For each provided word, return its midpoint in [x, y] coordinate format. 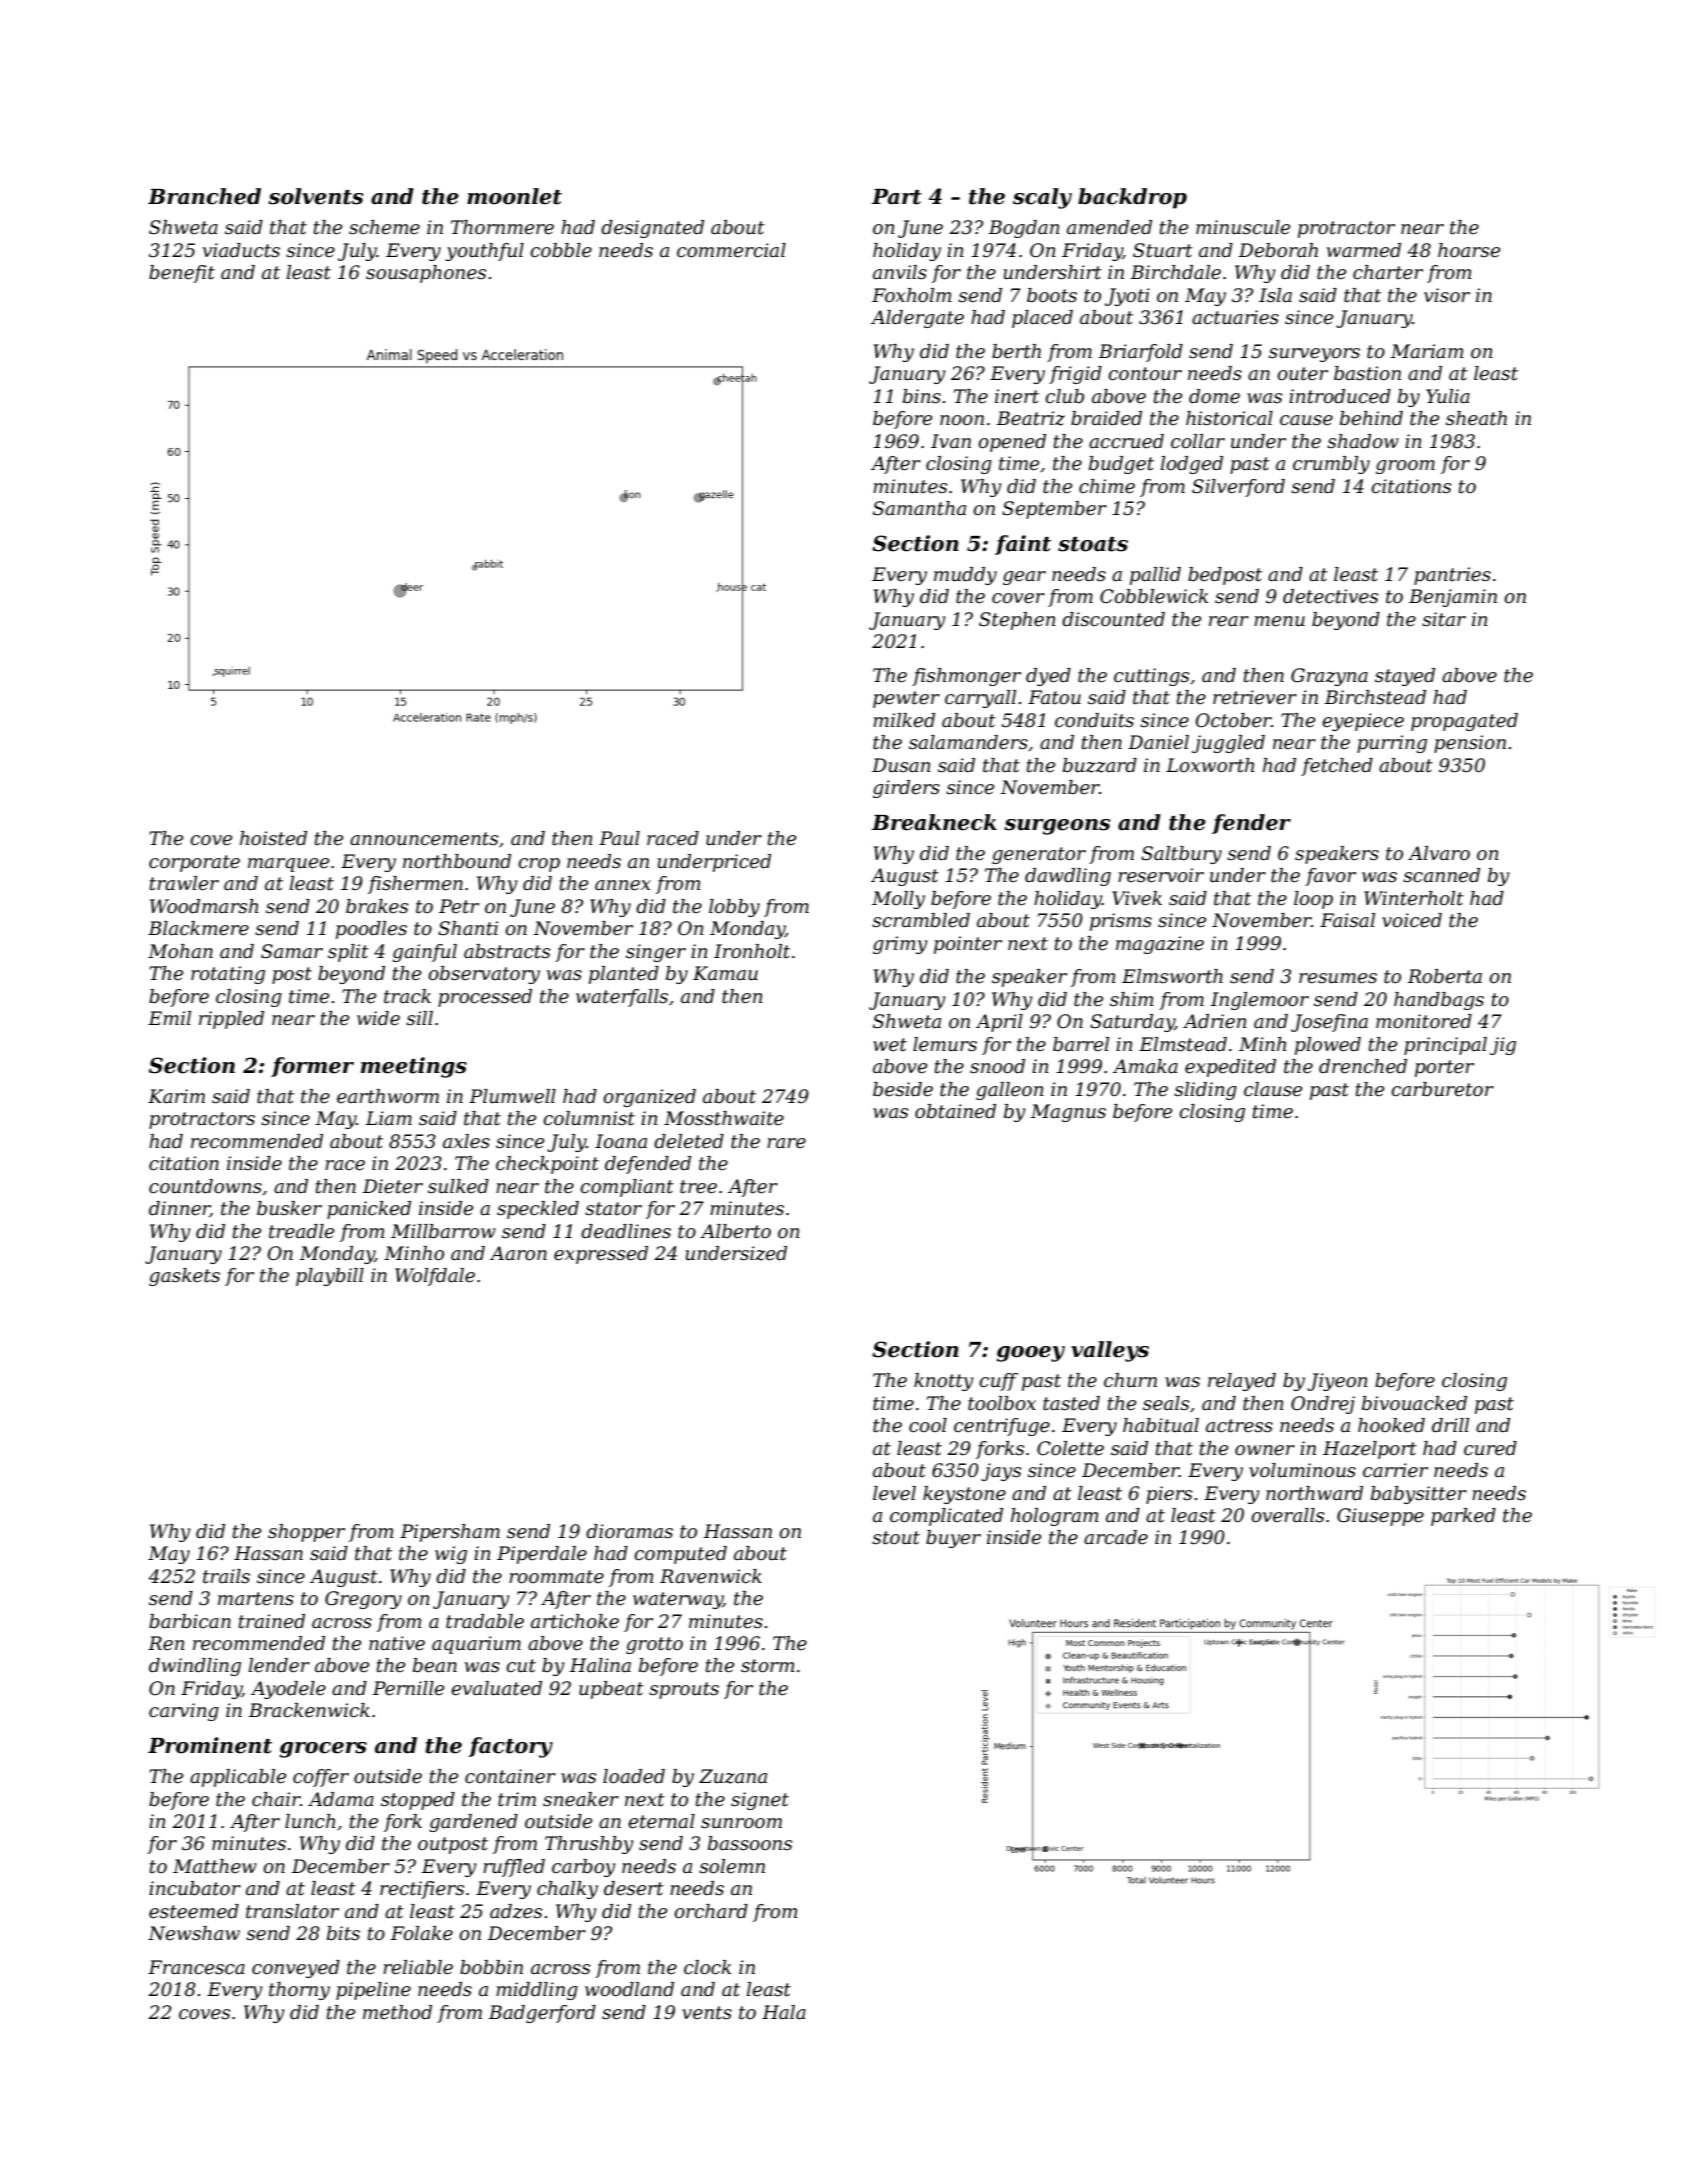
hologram [1055, 1517]
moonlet [514, 196]
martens [256, 1599]
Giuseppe [1380, 1517]
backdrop [1132, 198]
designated [652, 229]
